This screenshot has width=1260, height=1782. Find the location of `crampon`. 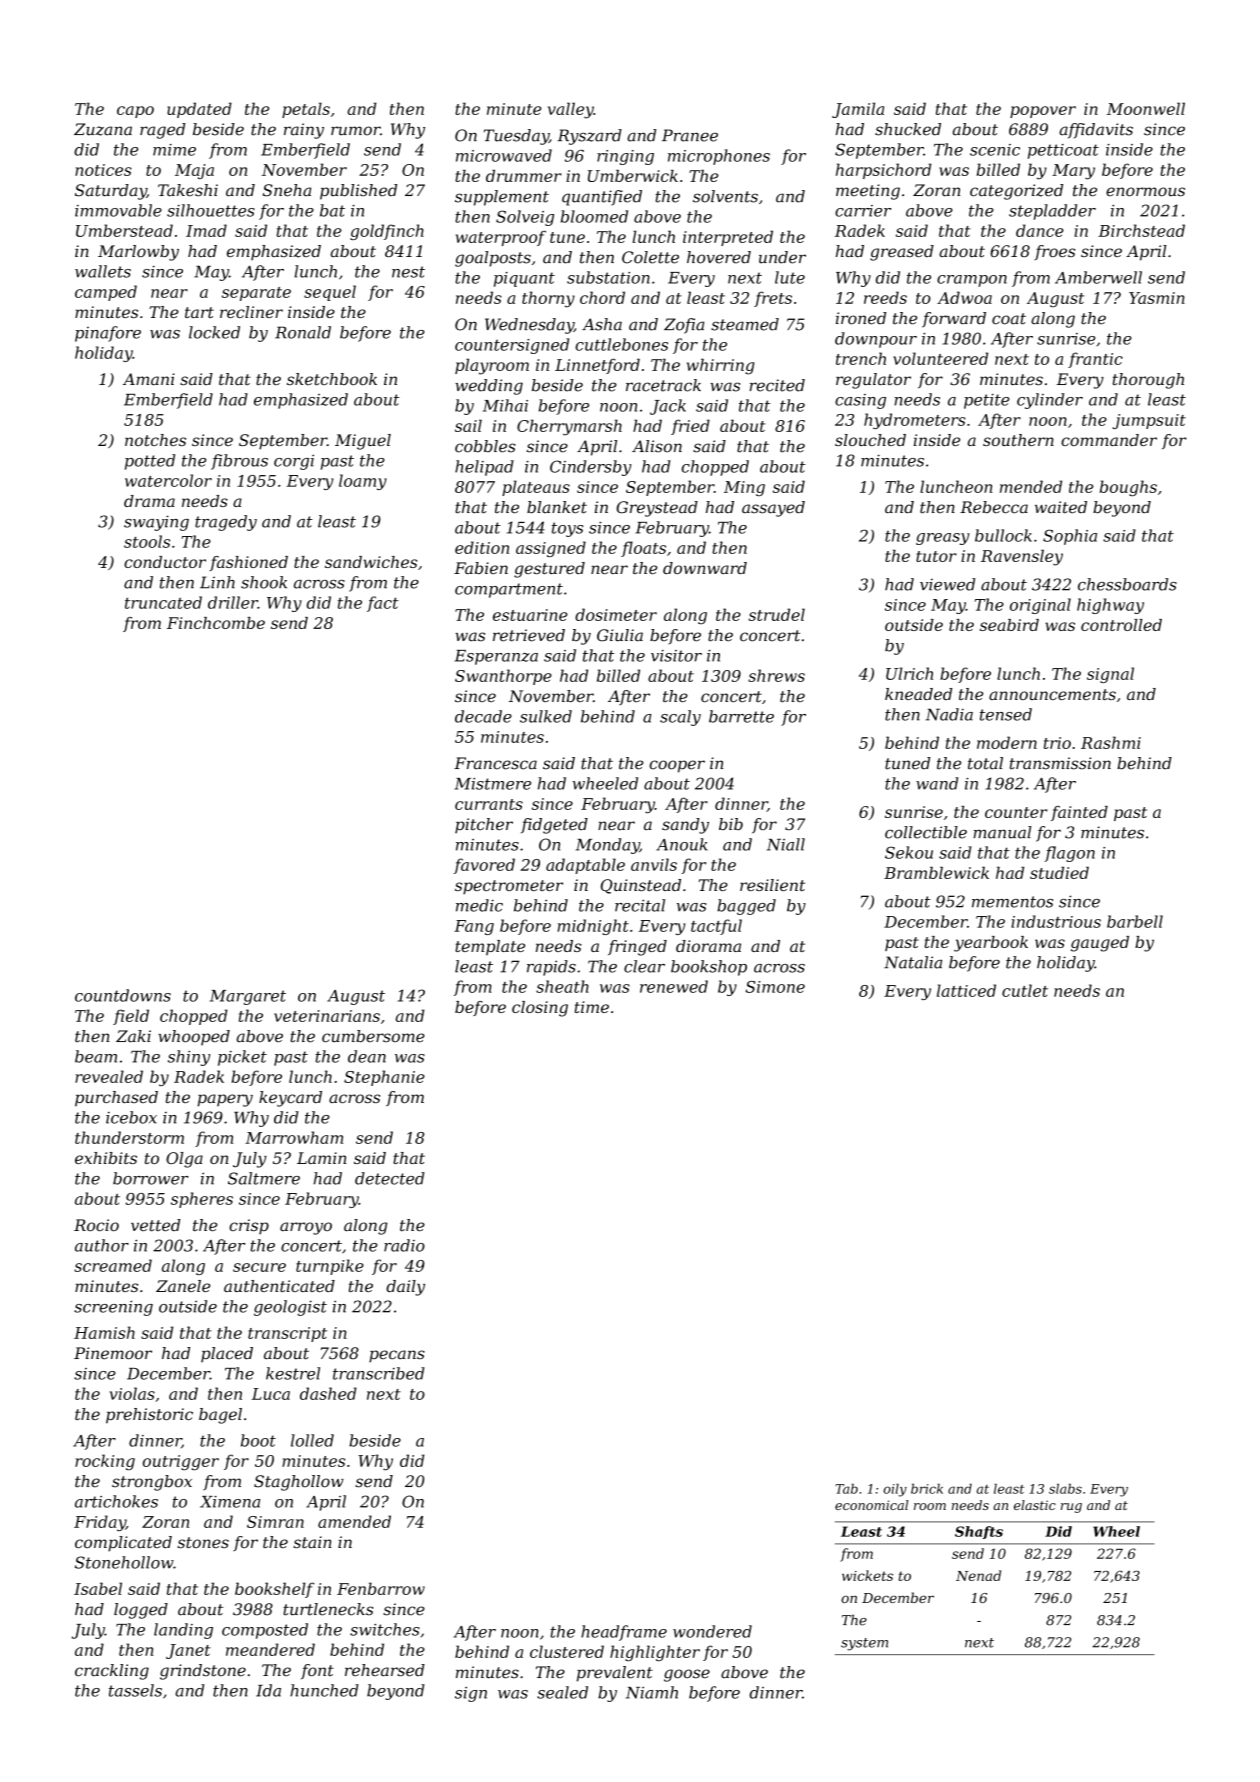

crampon is located at coordinates (972, 281).
